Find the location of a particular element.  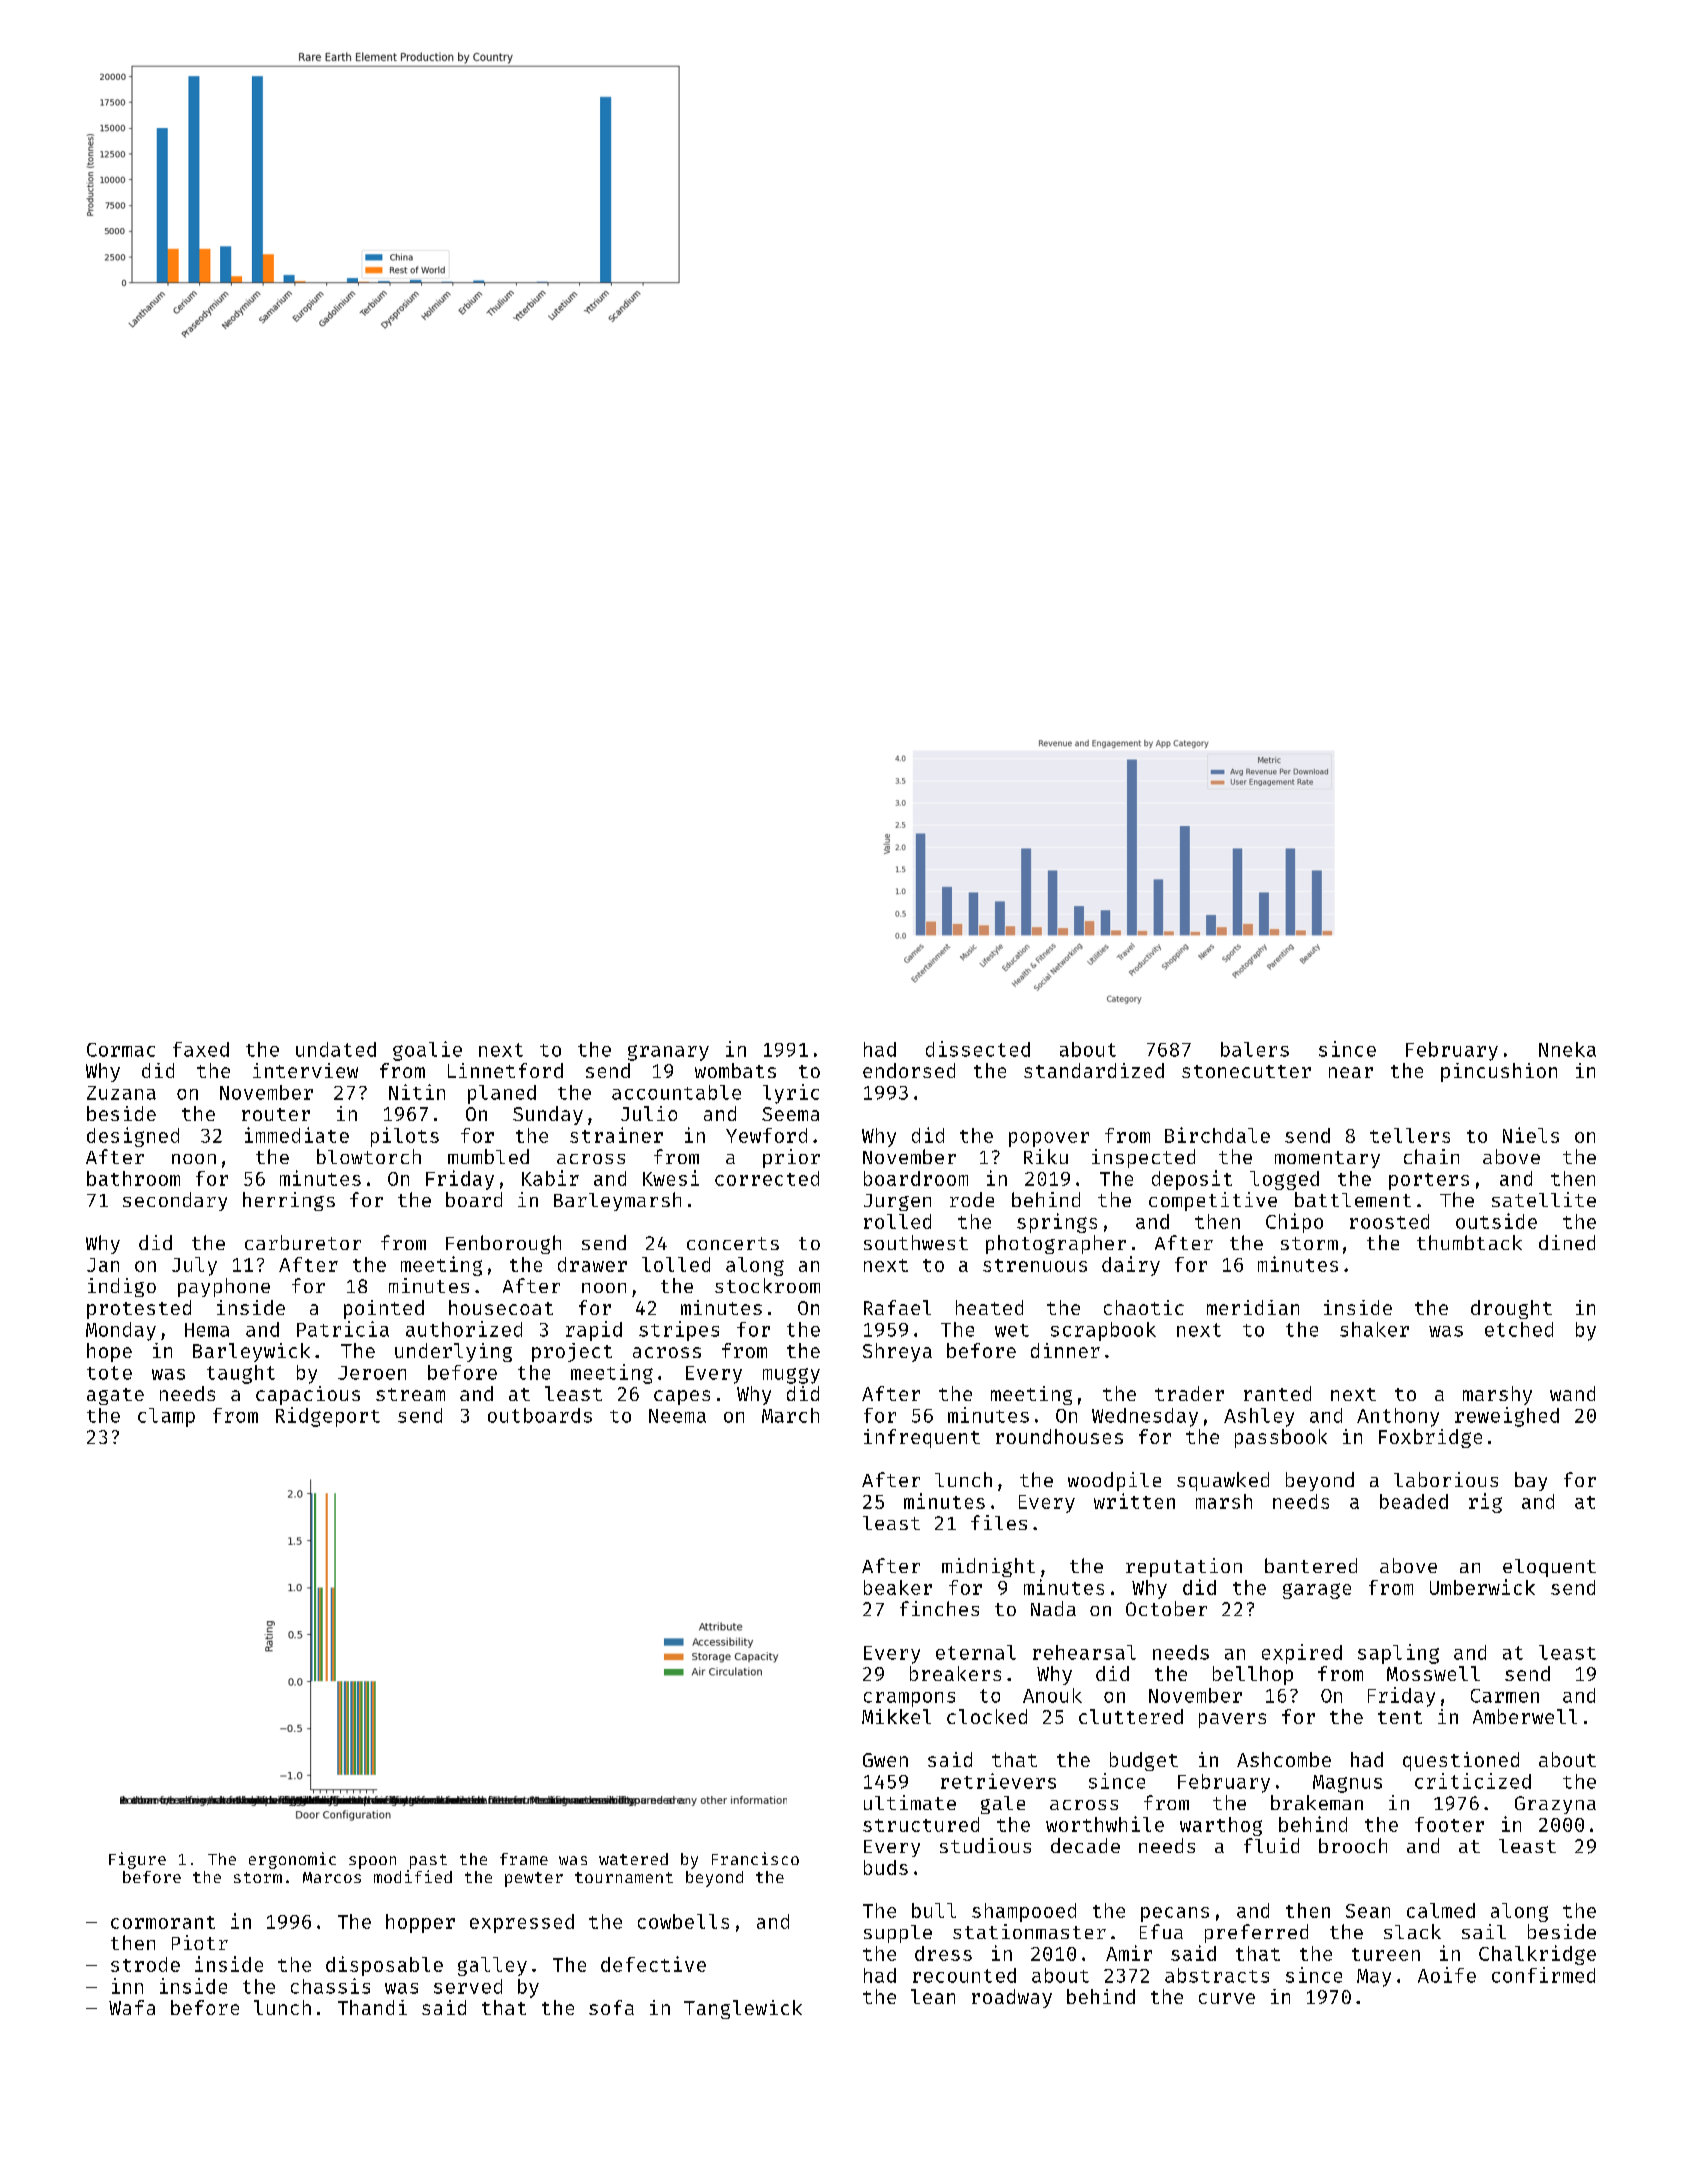

meridian is located at coordinates (1253, 1307).
